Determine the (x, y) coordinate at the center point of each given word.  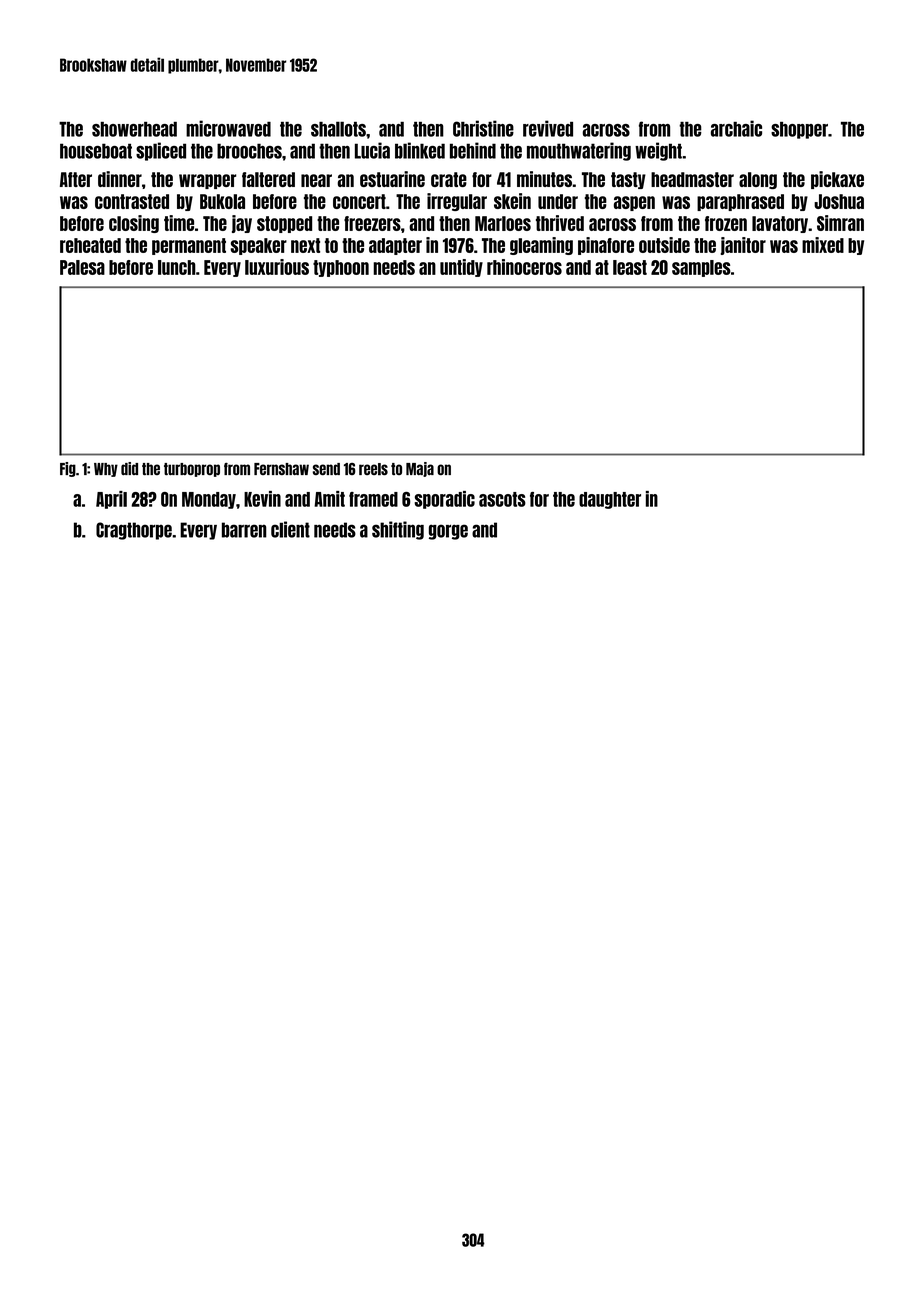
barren (244, 530)
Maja (420, 469)
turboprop (192, 470)
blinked (420, 150)
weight (658, 151)
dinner (120, 179)
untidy (461, 268)
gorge (448, 532)
